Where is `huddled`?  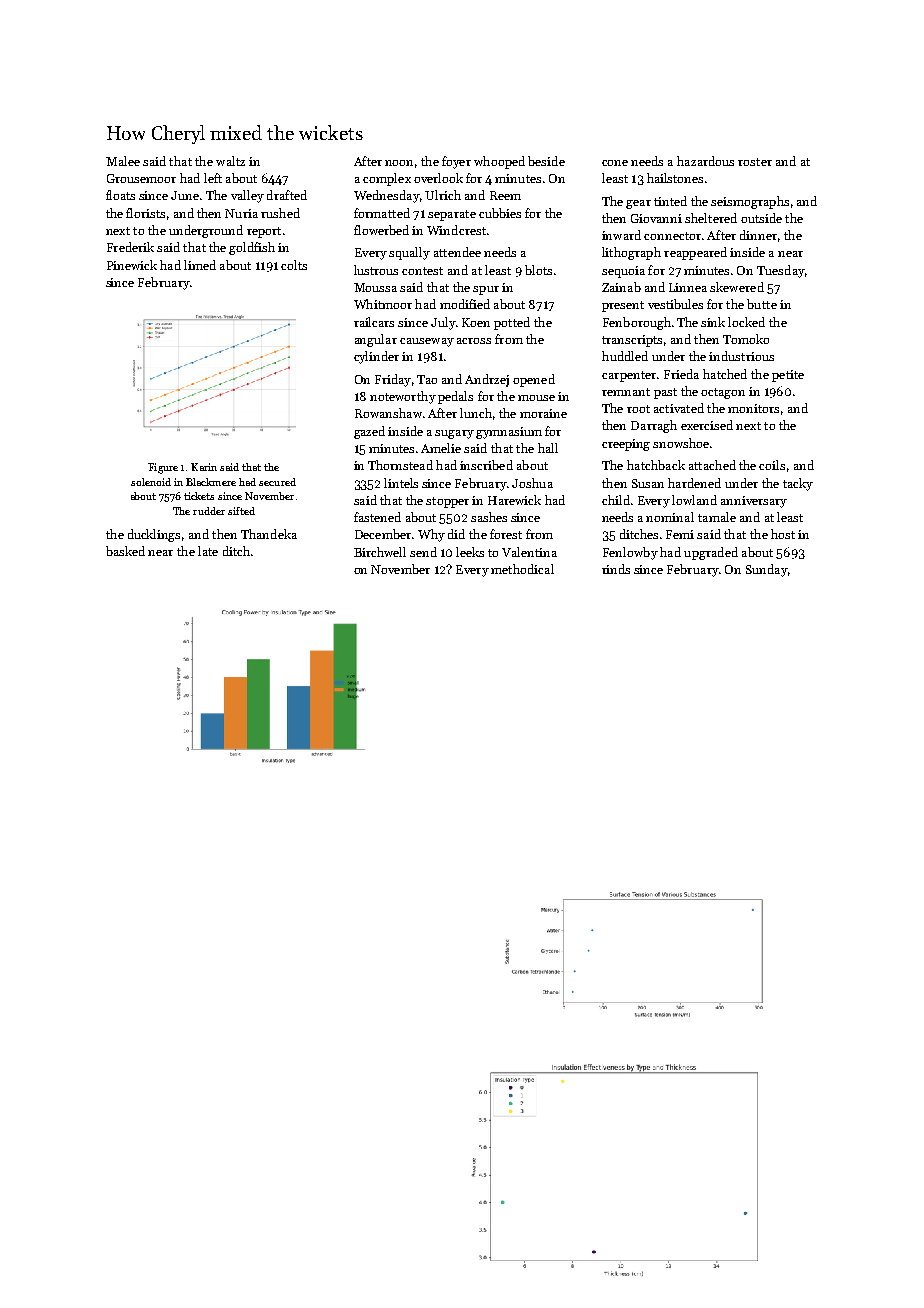
huddled is located at coordinates (625, 356).
